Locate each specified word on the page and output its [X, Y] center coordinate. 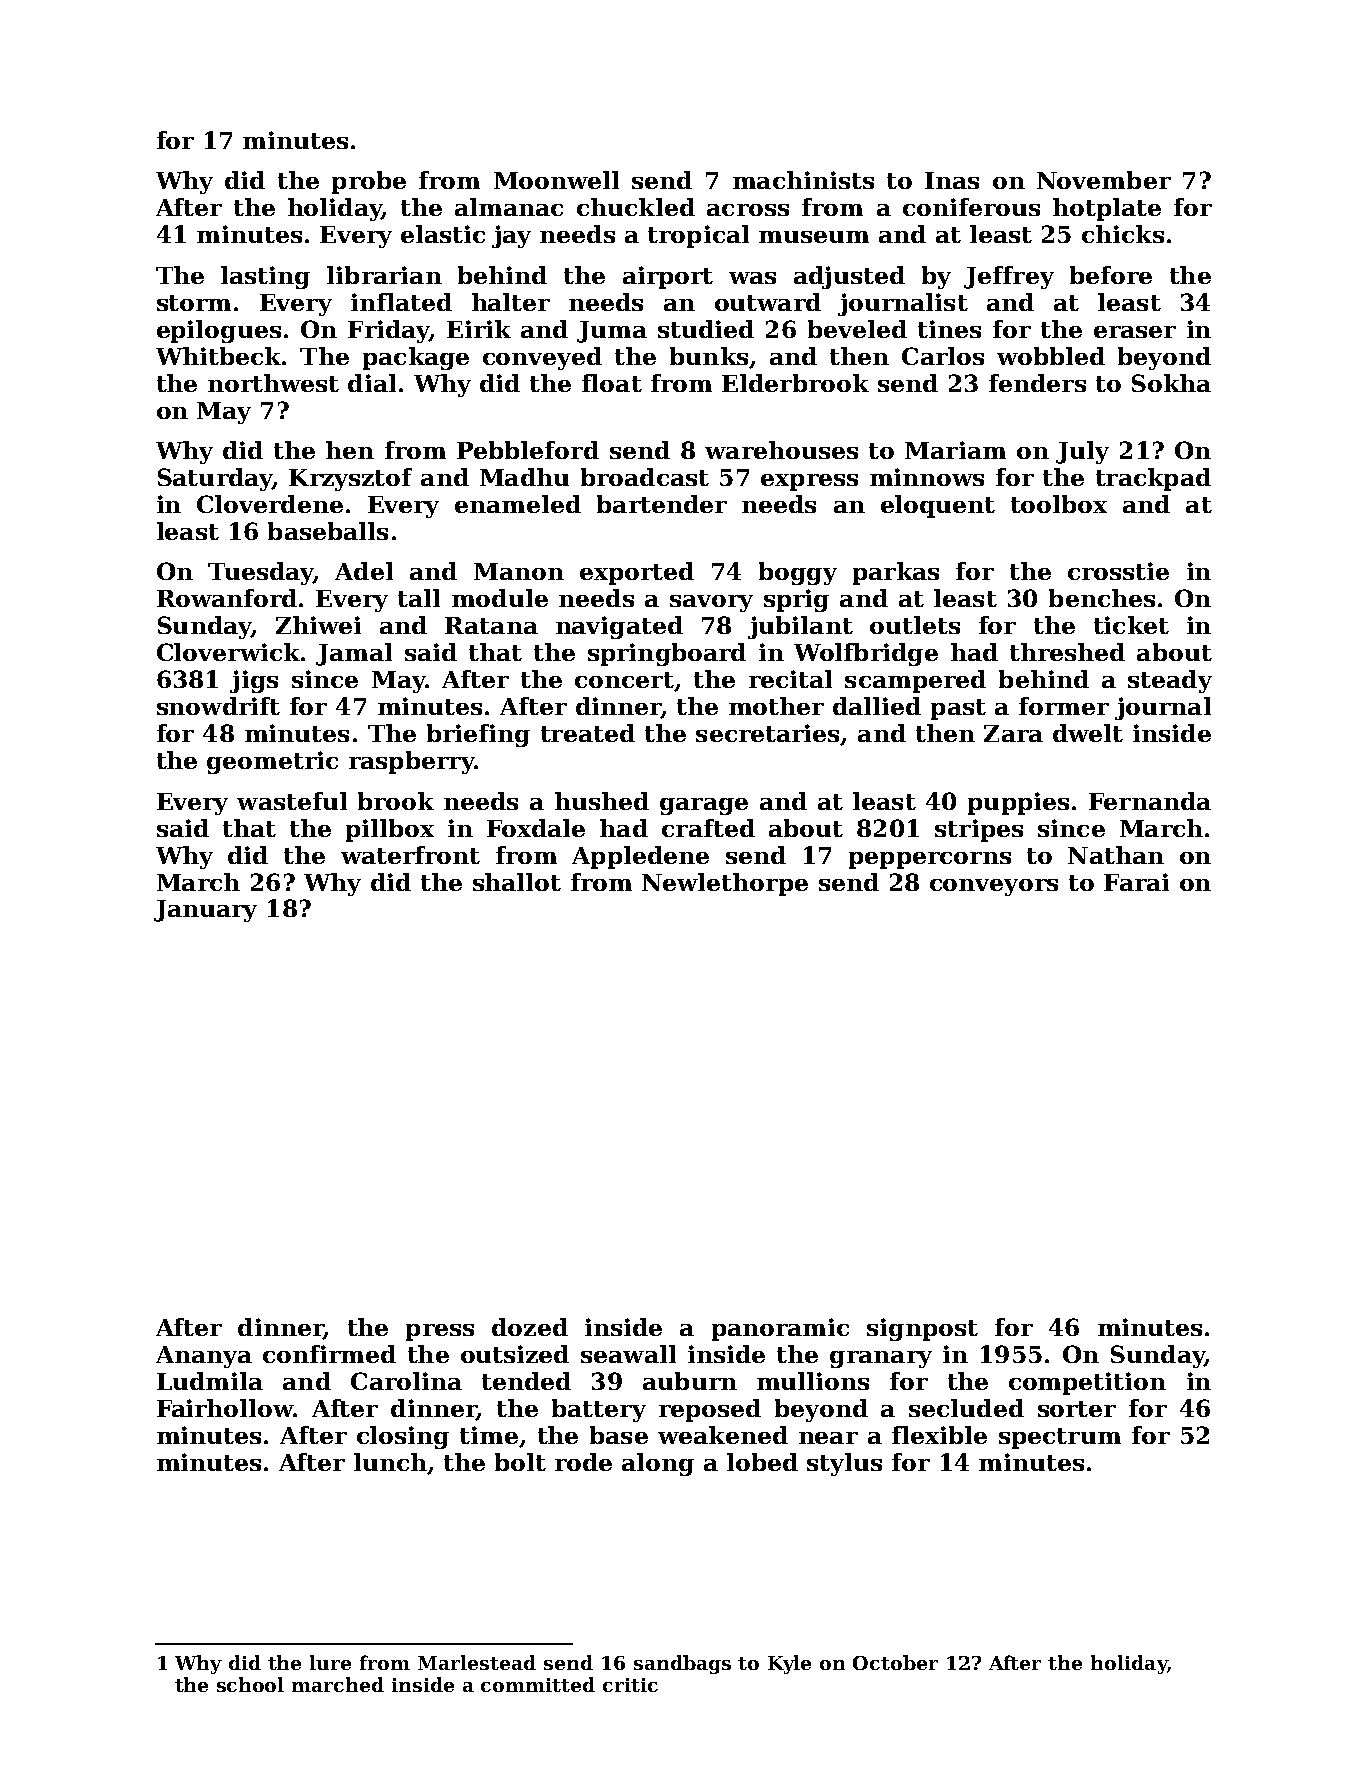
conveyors [994, 887]
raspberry [411, 762]
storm [194, 303]
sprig [796, 600]
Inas [952, 180]
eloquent [938, 506]
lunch [390, 1462]
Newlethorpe [725, 884]
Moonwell [556, 180]
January [205, 911]
